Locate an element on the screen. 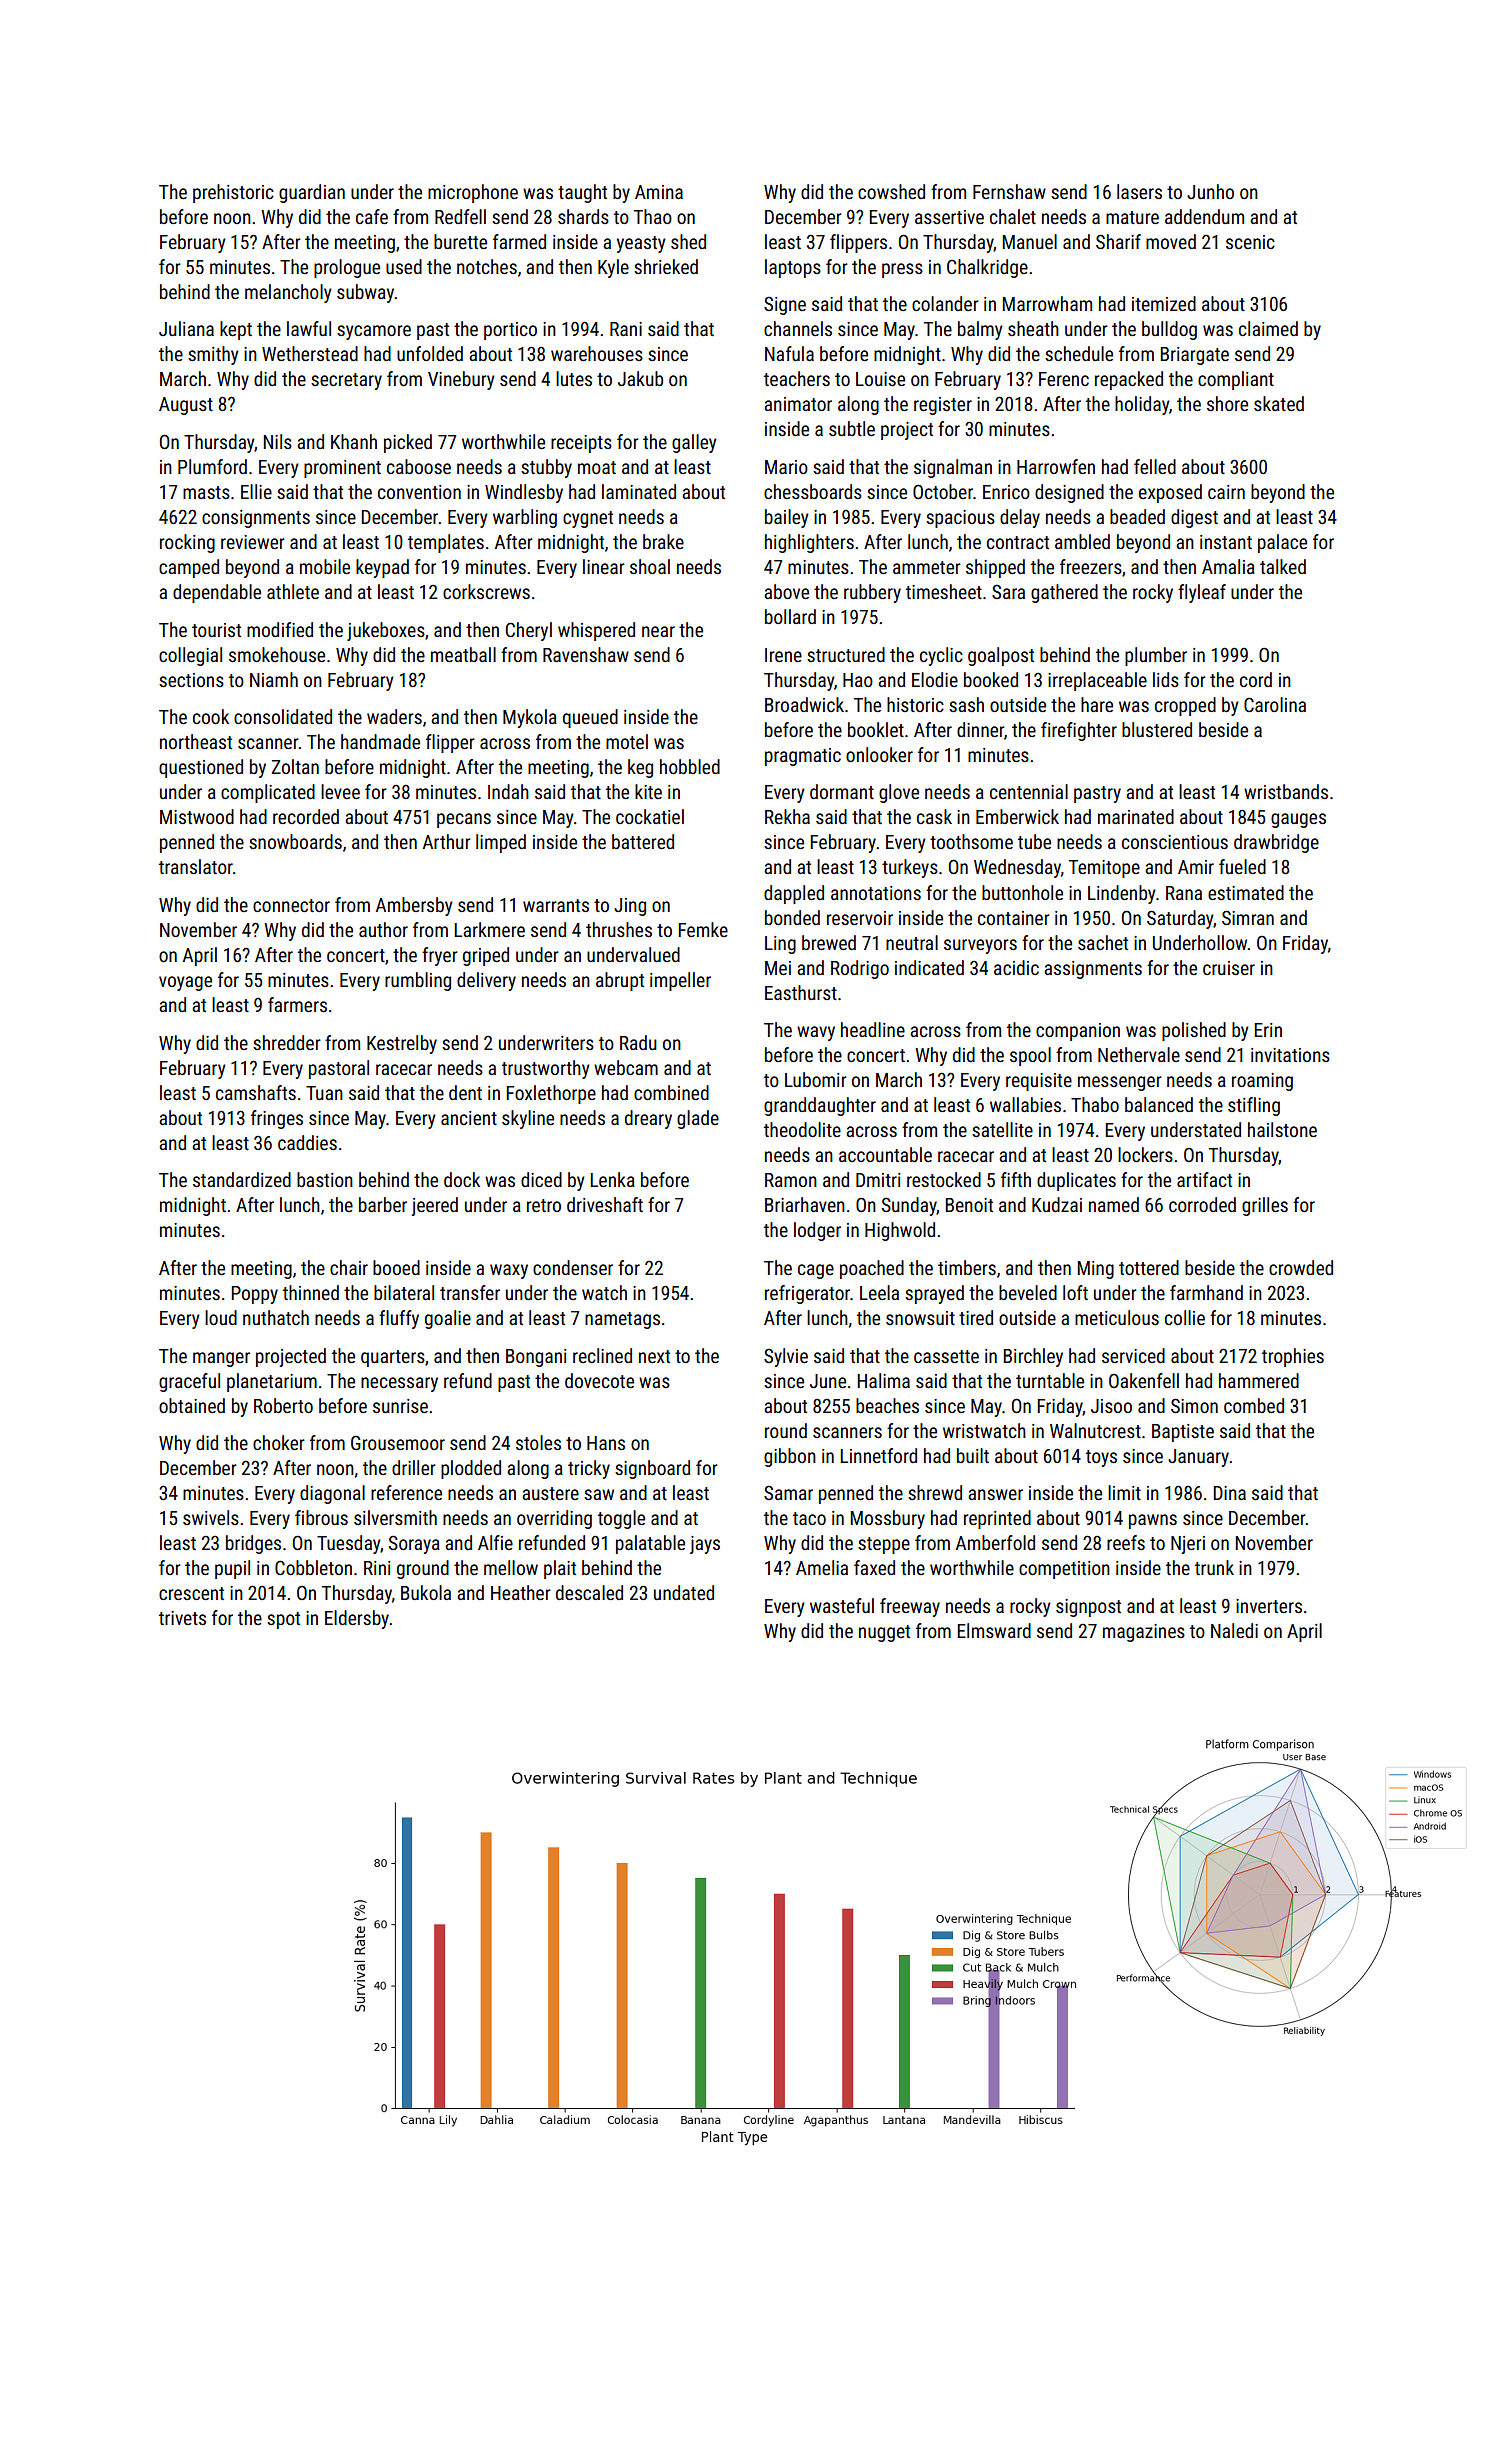 Image resolution: width=1496 pixels, height=2464 pixels. cruiser is located at coordinates (1229, 968).
